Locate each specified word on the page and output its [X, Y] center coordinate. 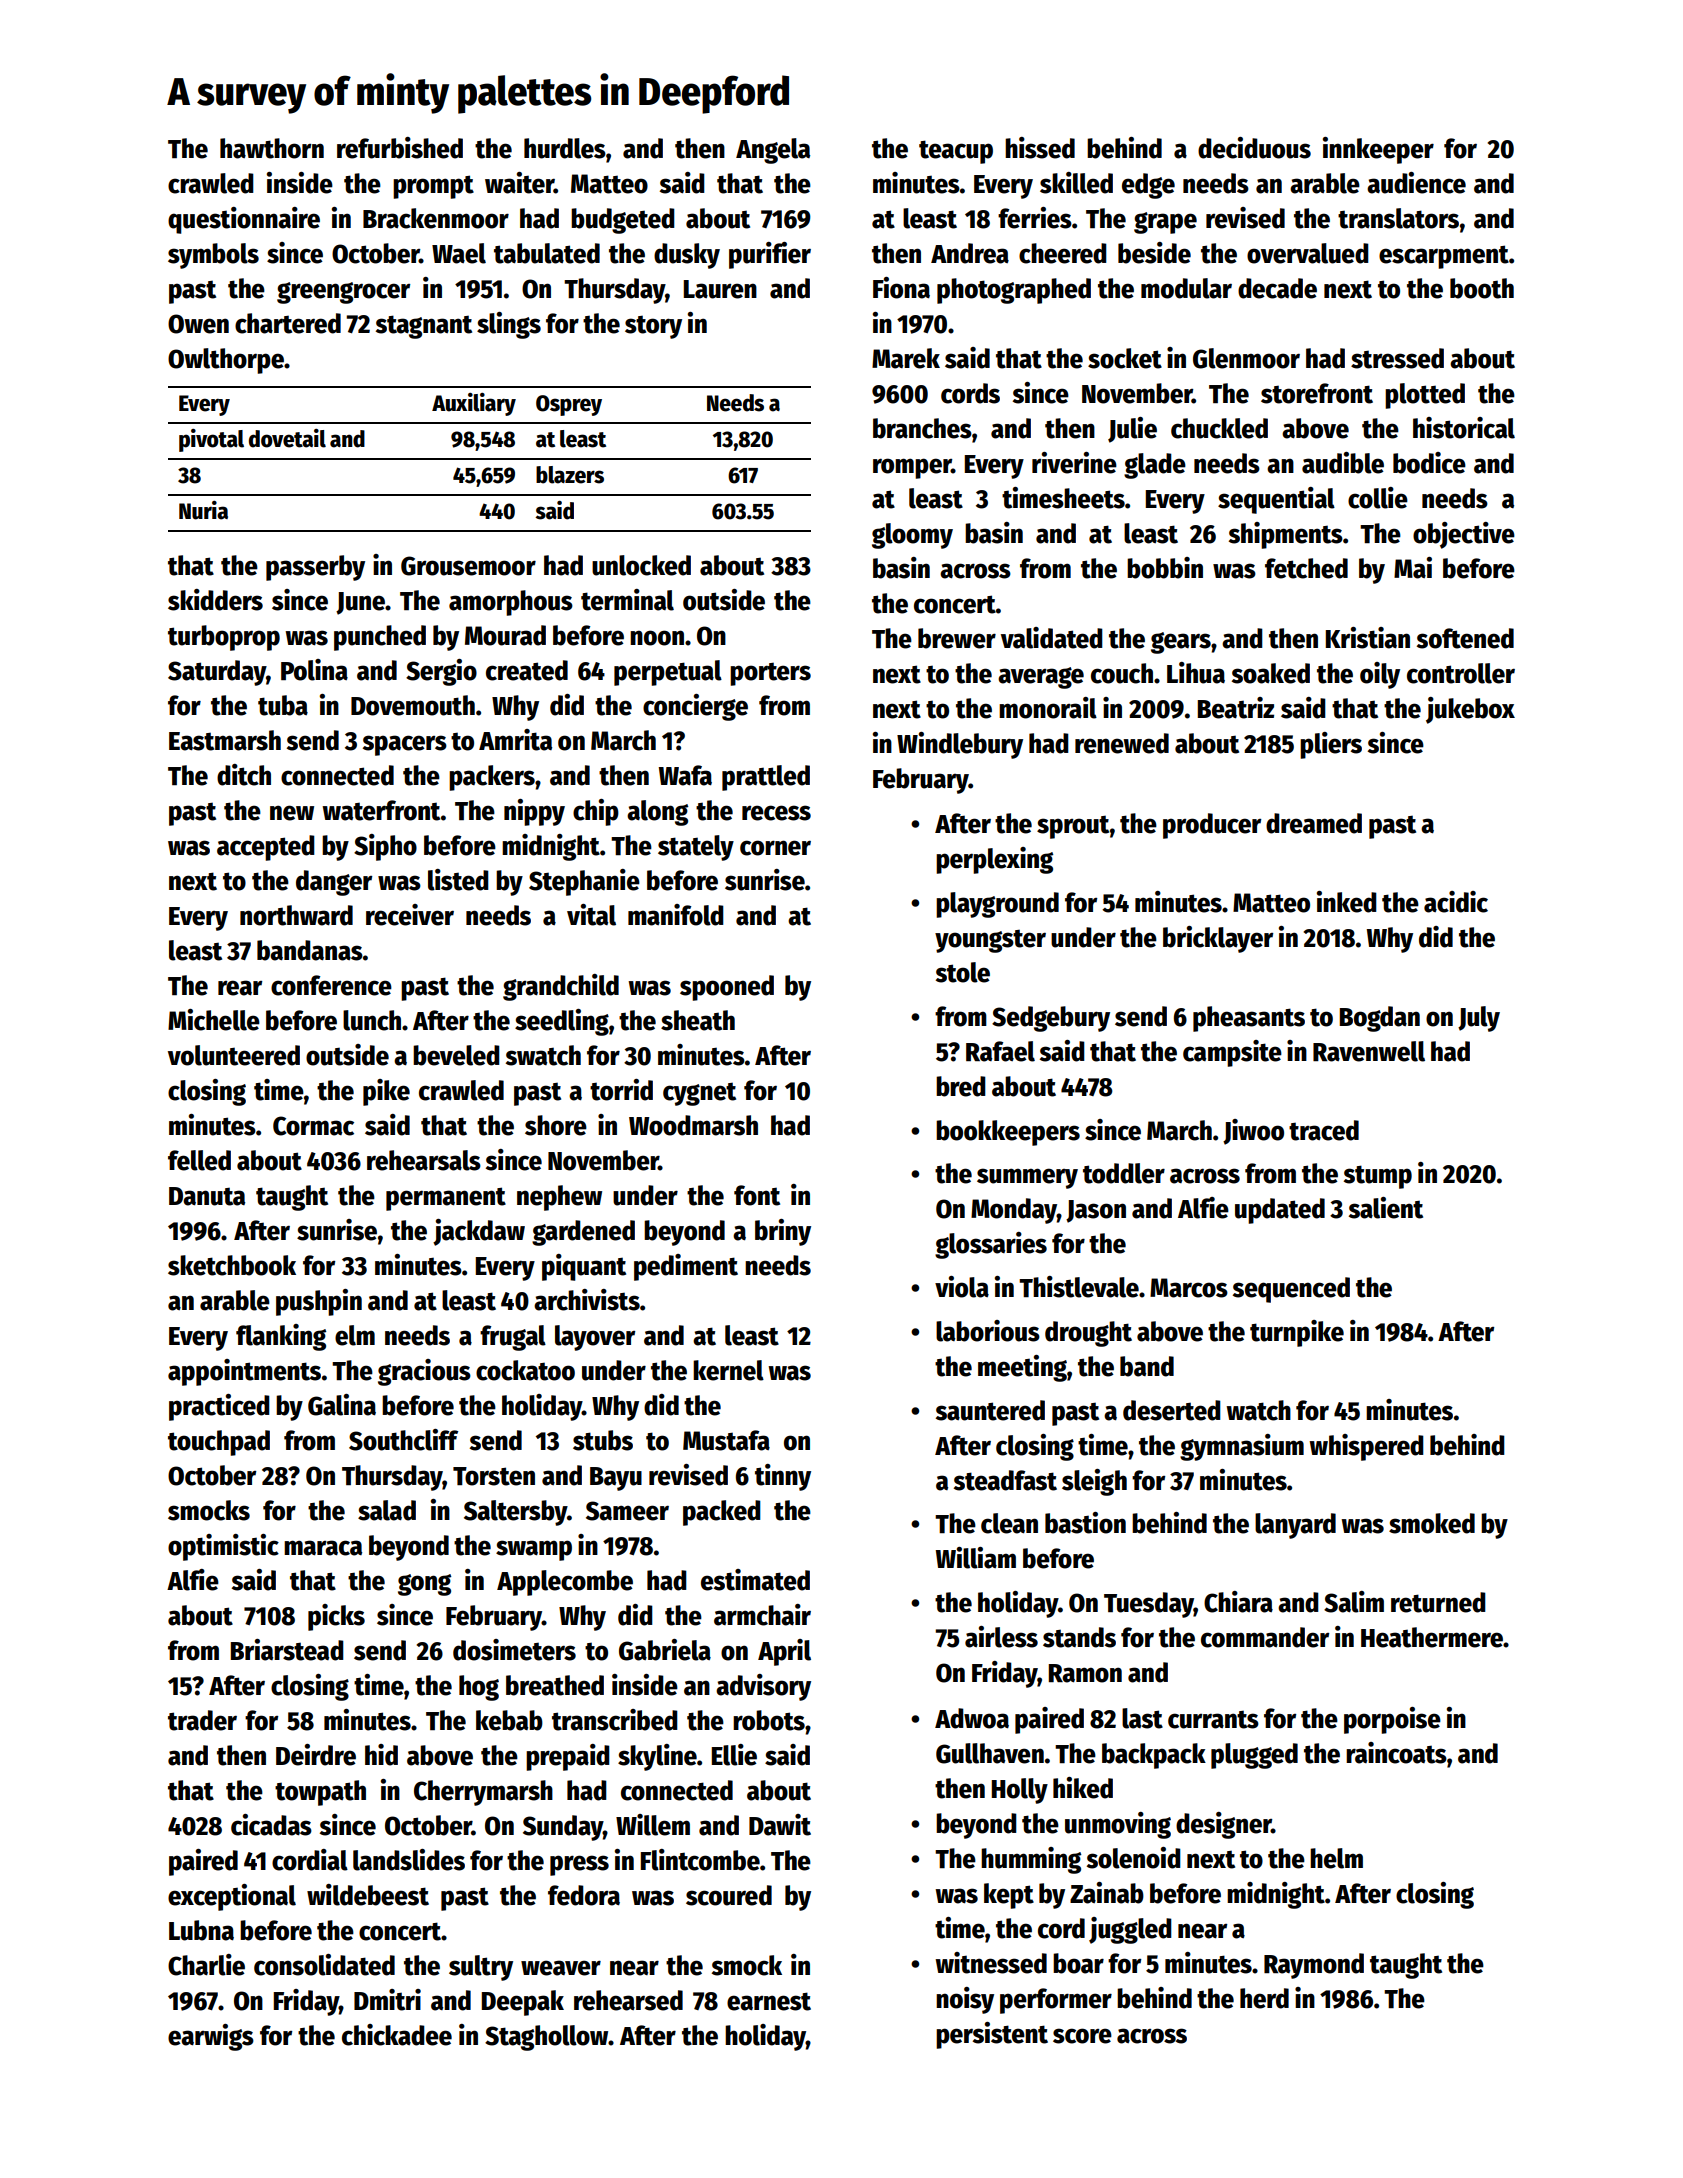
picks [336, 1617]
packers [492, 778]
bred [961, 1086]
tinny [783, 1477]
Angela [773, 151]
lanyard [1295, 1526]
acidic [1456, 902]
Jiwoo [1253, 1132]
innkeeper [1378, 150]
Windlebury [960, 745]
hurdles [565, 148]
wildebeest [368, 1895]
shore [556, 1125]
